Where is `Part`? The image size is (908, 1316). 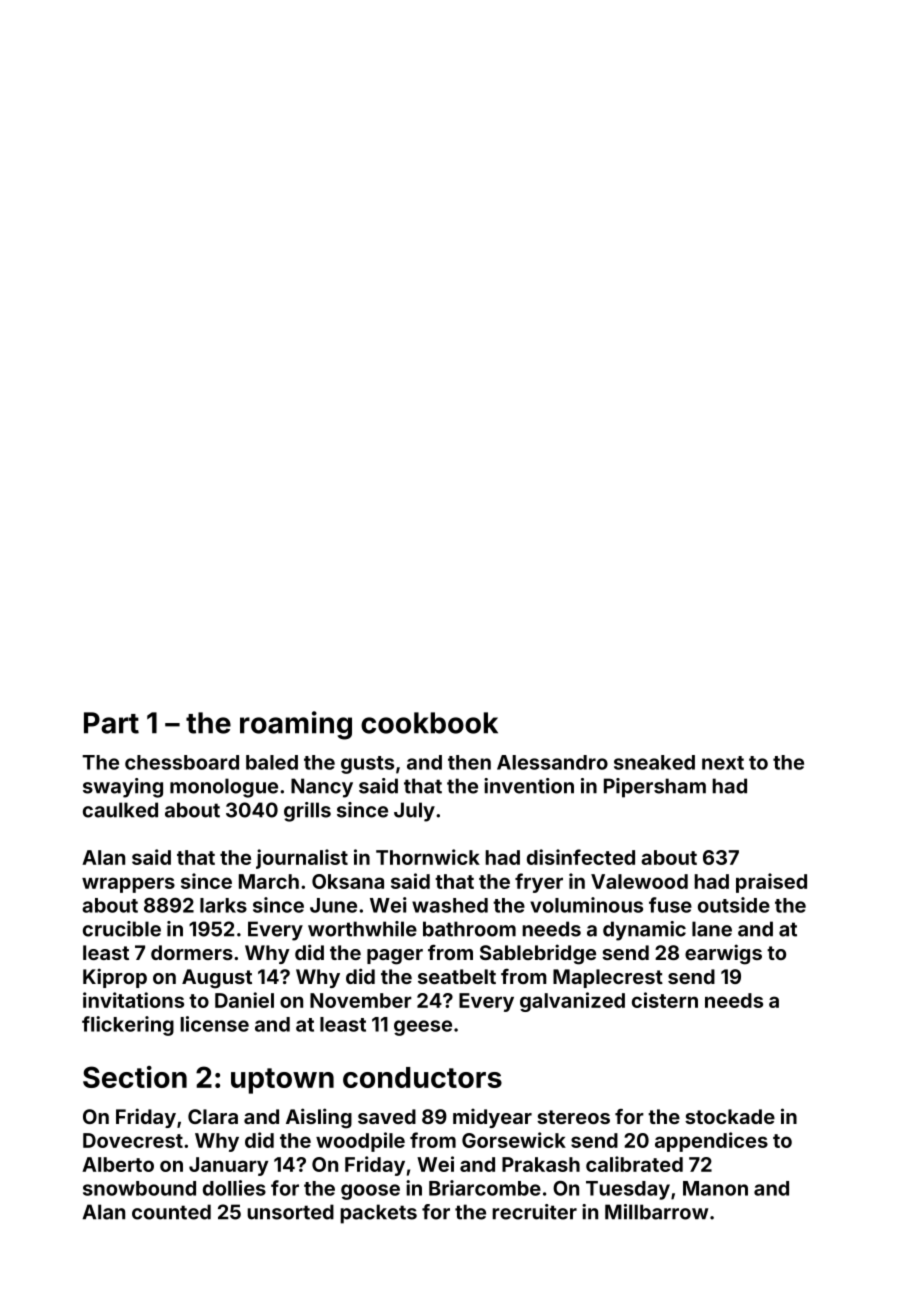 Part is located at coordinates (111, 723).
